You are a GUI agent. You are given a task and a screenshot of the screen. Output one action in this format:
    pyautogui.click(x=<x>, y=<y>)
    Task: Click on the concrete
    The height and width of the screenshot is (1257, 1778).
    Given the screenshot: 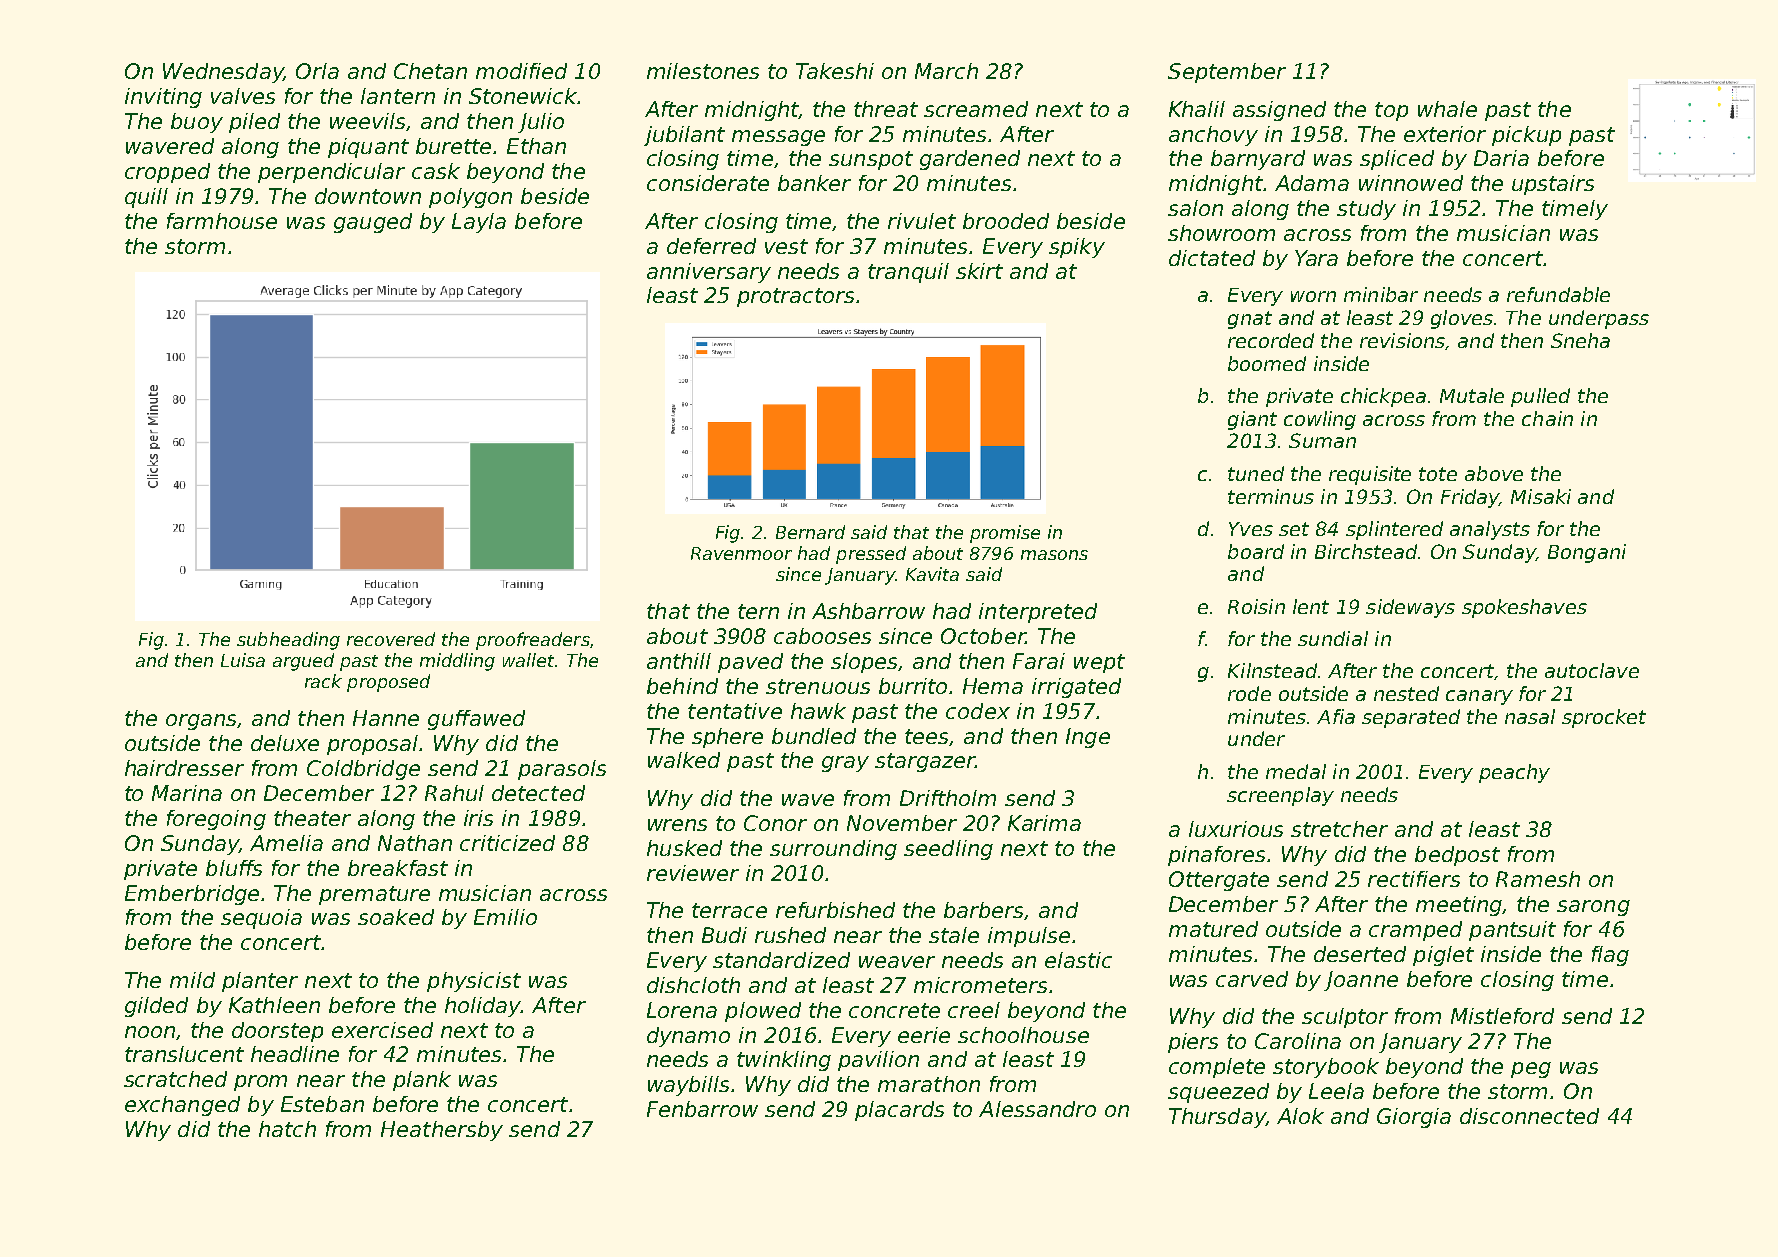 What is the action you would take?
    pyautogui.click(x=894, y=1010)
